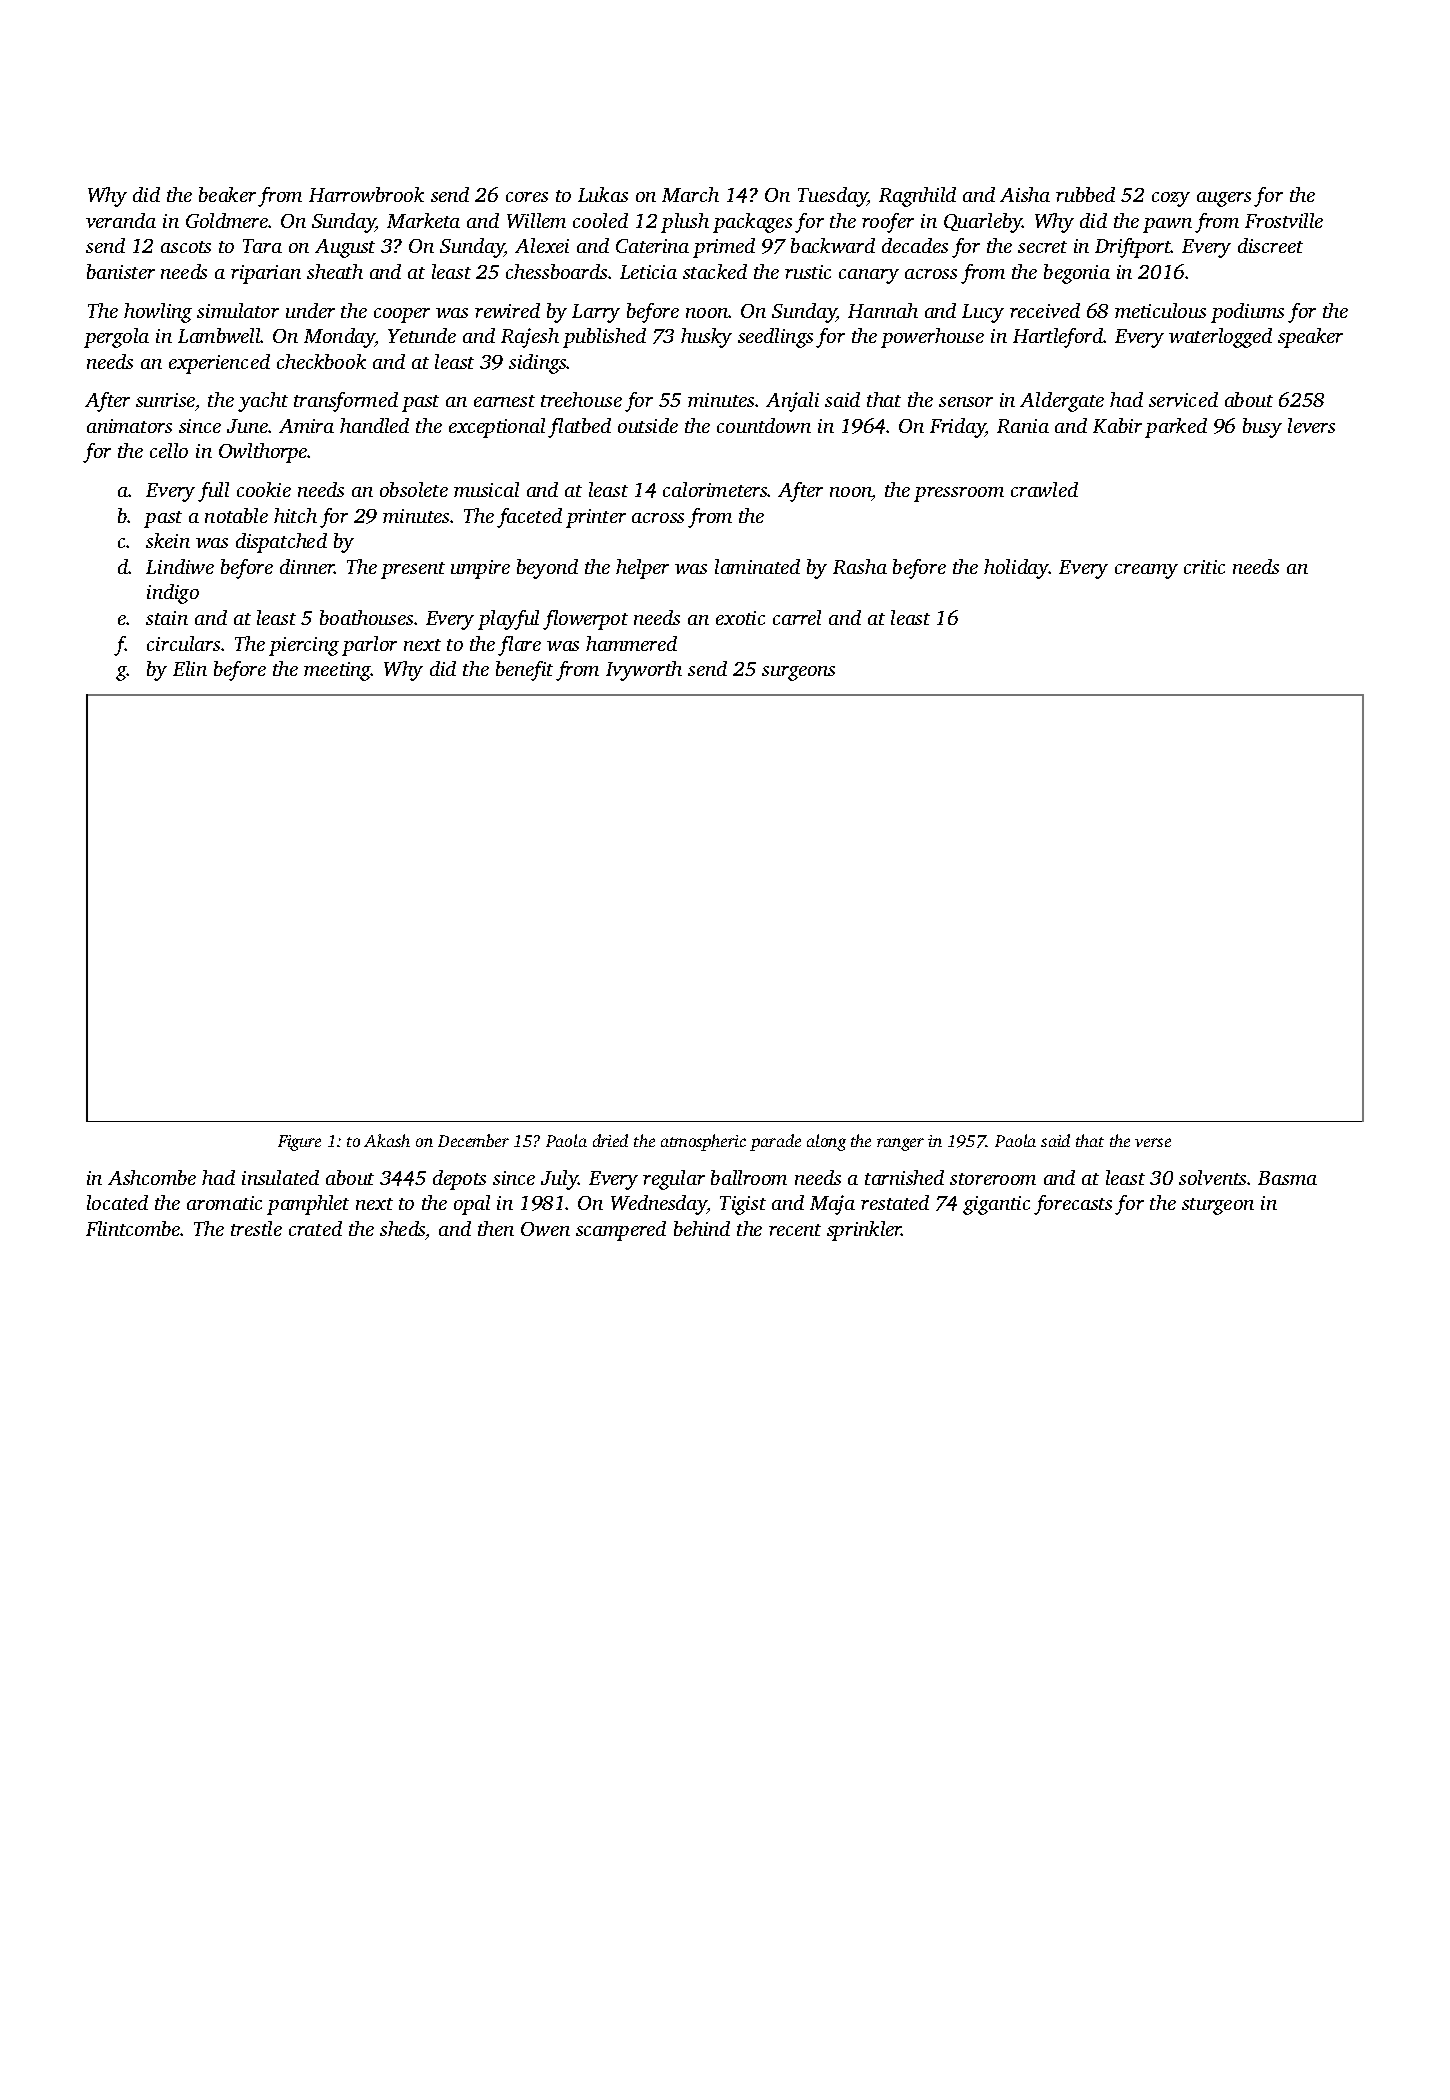 The width and height of the screenshot is (1450, 2100). Describe the element at coordinates (338, 671) in the screenshot. I see `meeting` at that location.
